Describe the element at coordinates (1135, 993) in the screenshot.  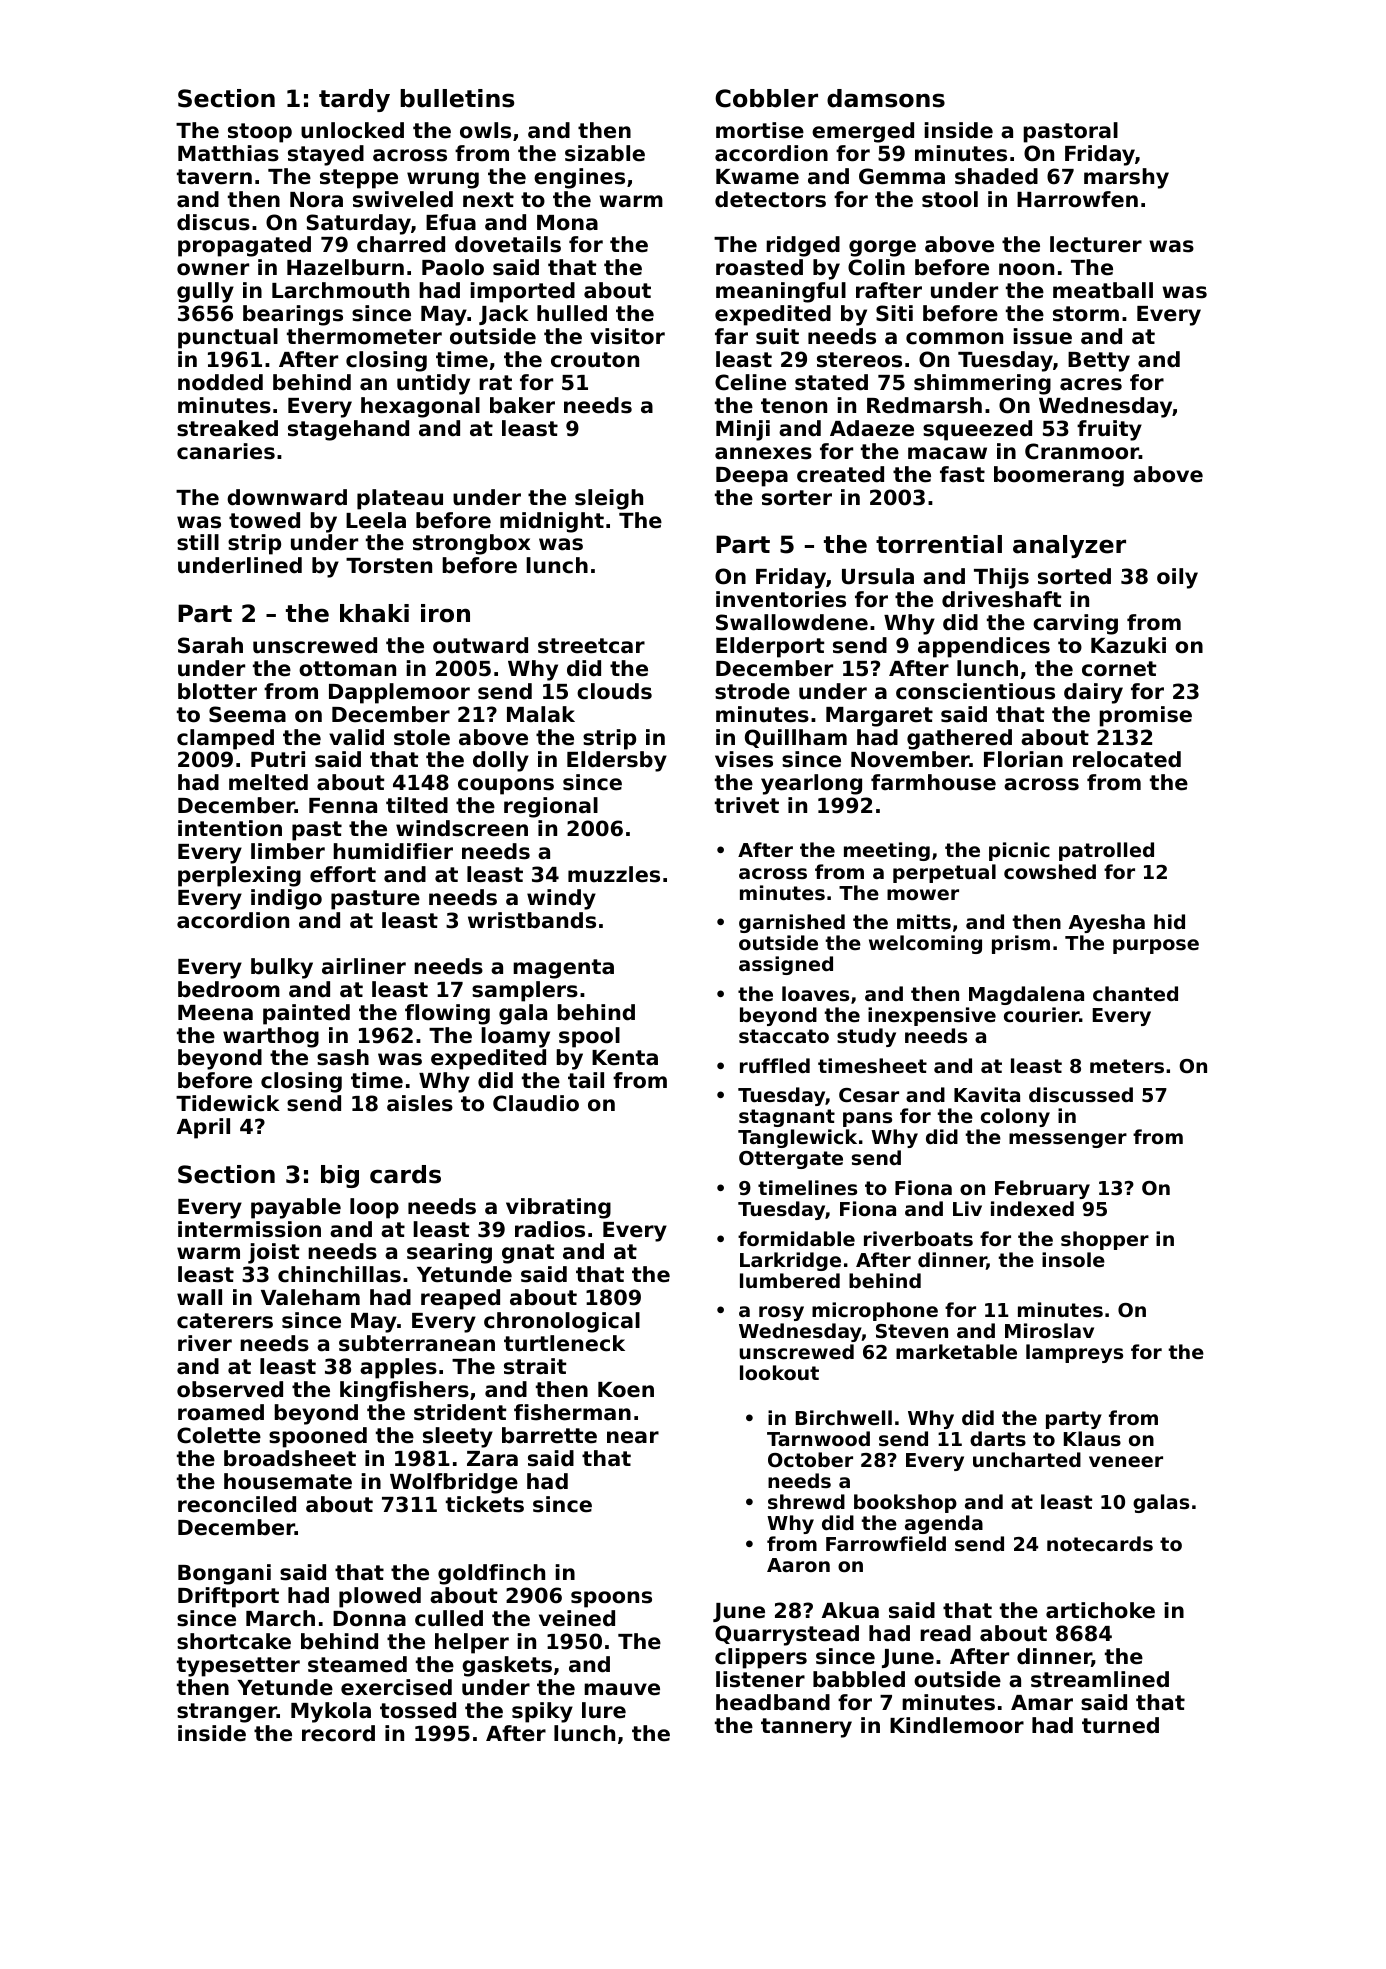
I see `chanted` at that location.
